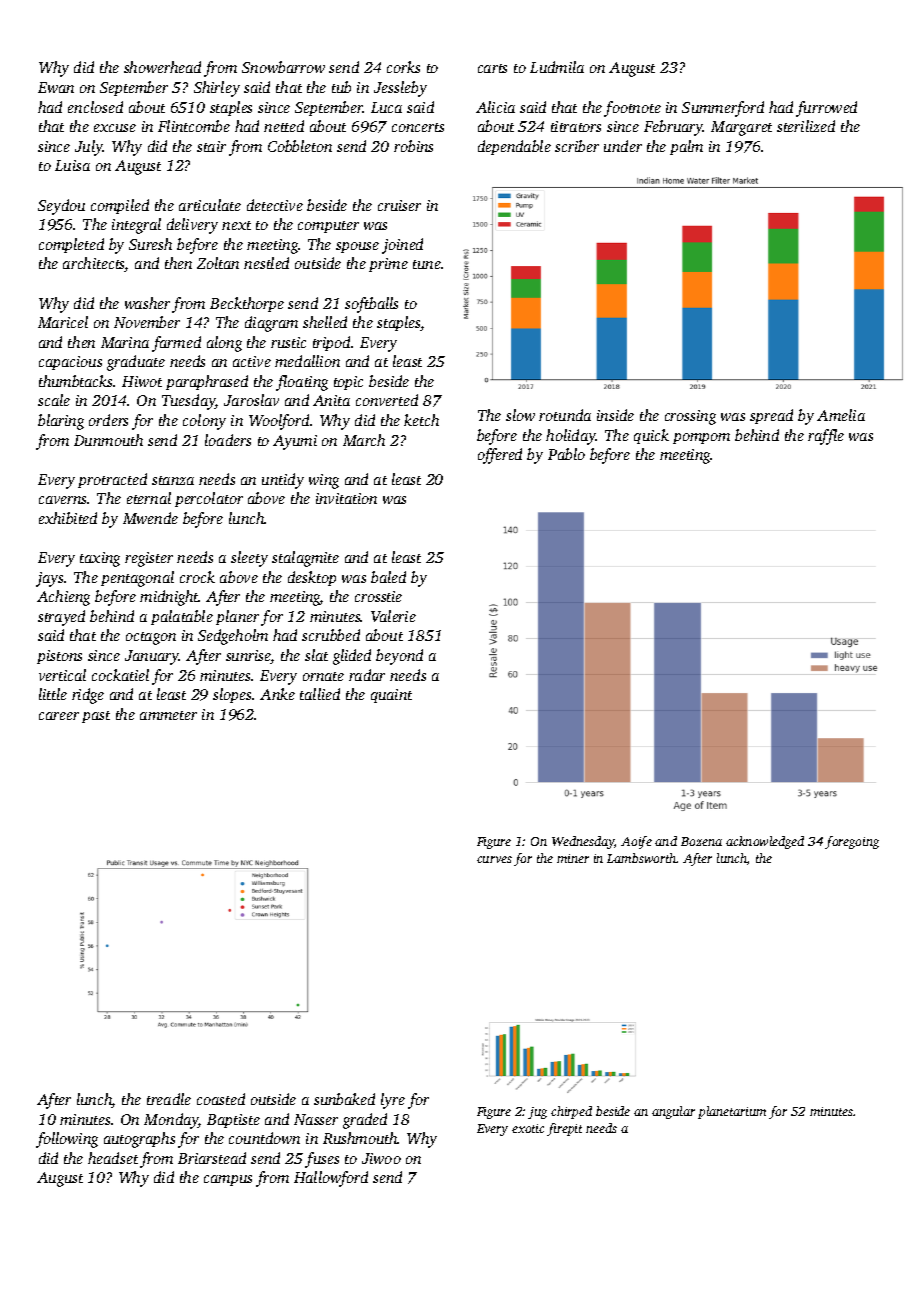 This screenshot has height=1308, width=924. What do you see at coordinates (673, 1112) in the screenshot?
I see `angular` at bounding box center [673, 1112].
